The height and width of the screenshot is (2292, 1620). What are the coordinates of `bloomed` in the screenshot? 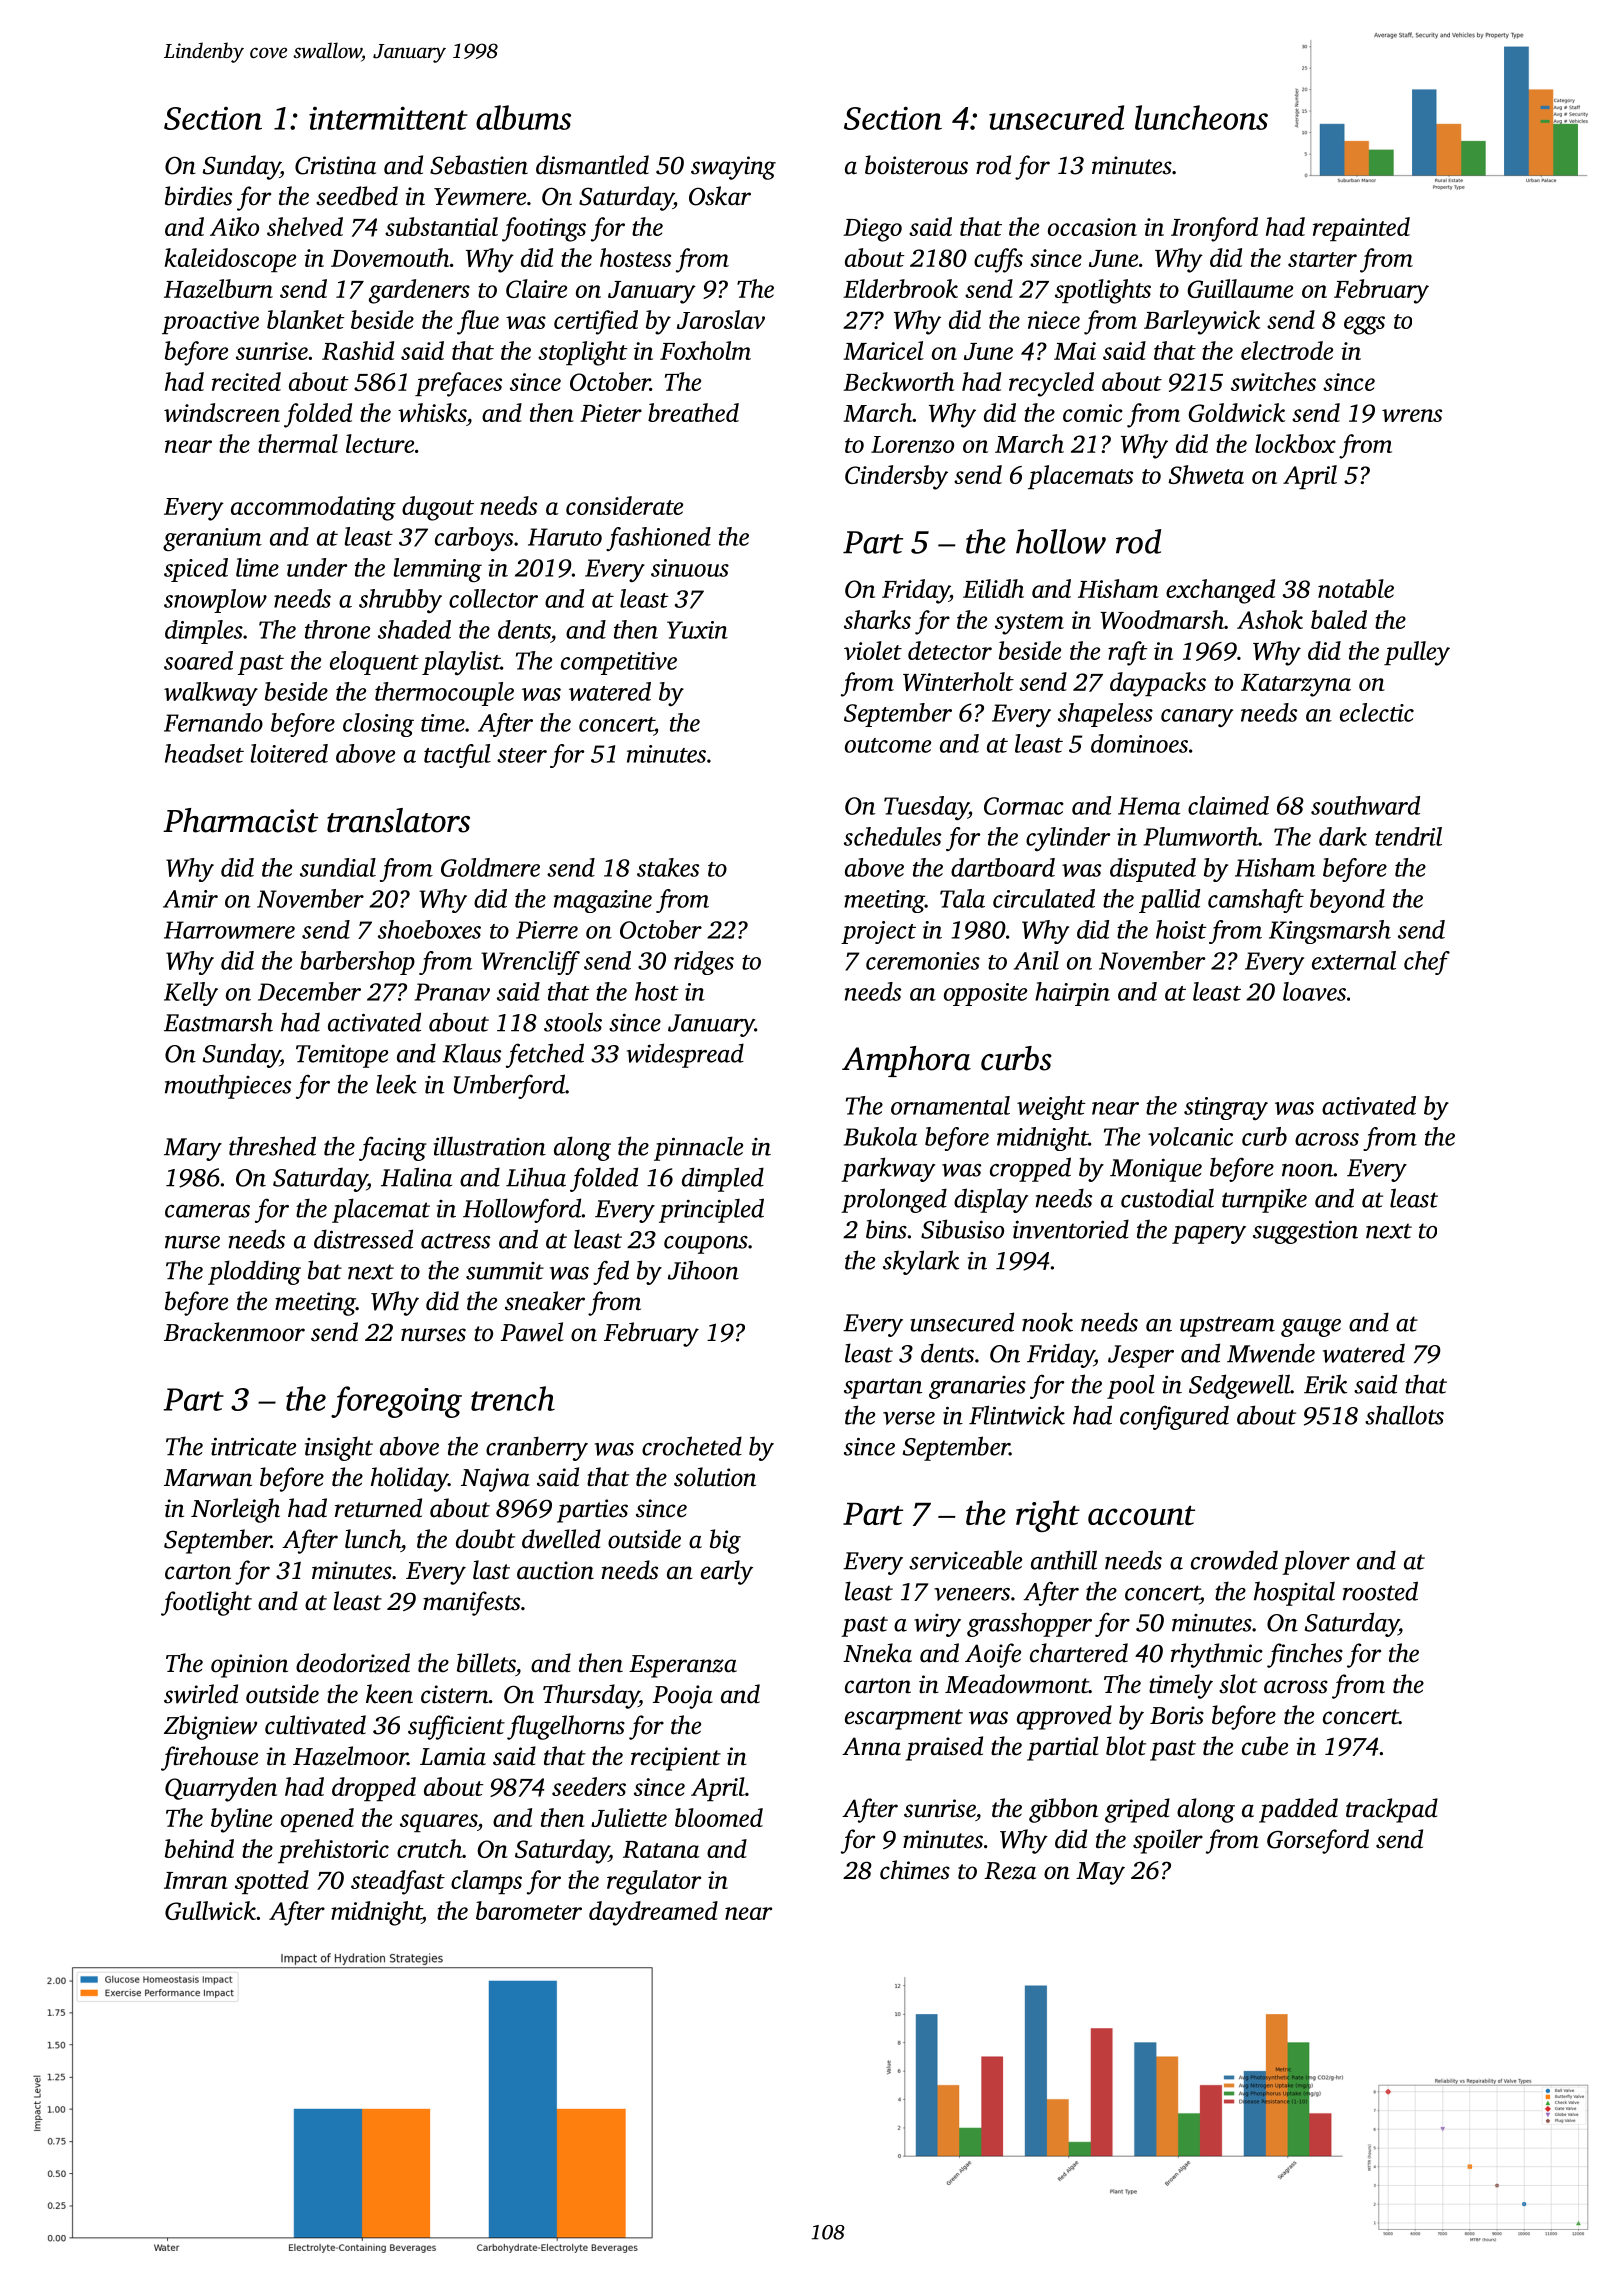 It's located at (719, 1817).
